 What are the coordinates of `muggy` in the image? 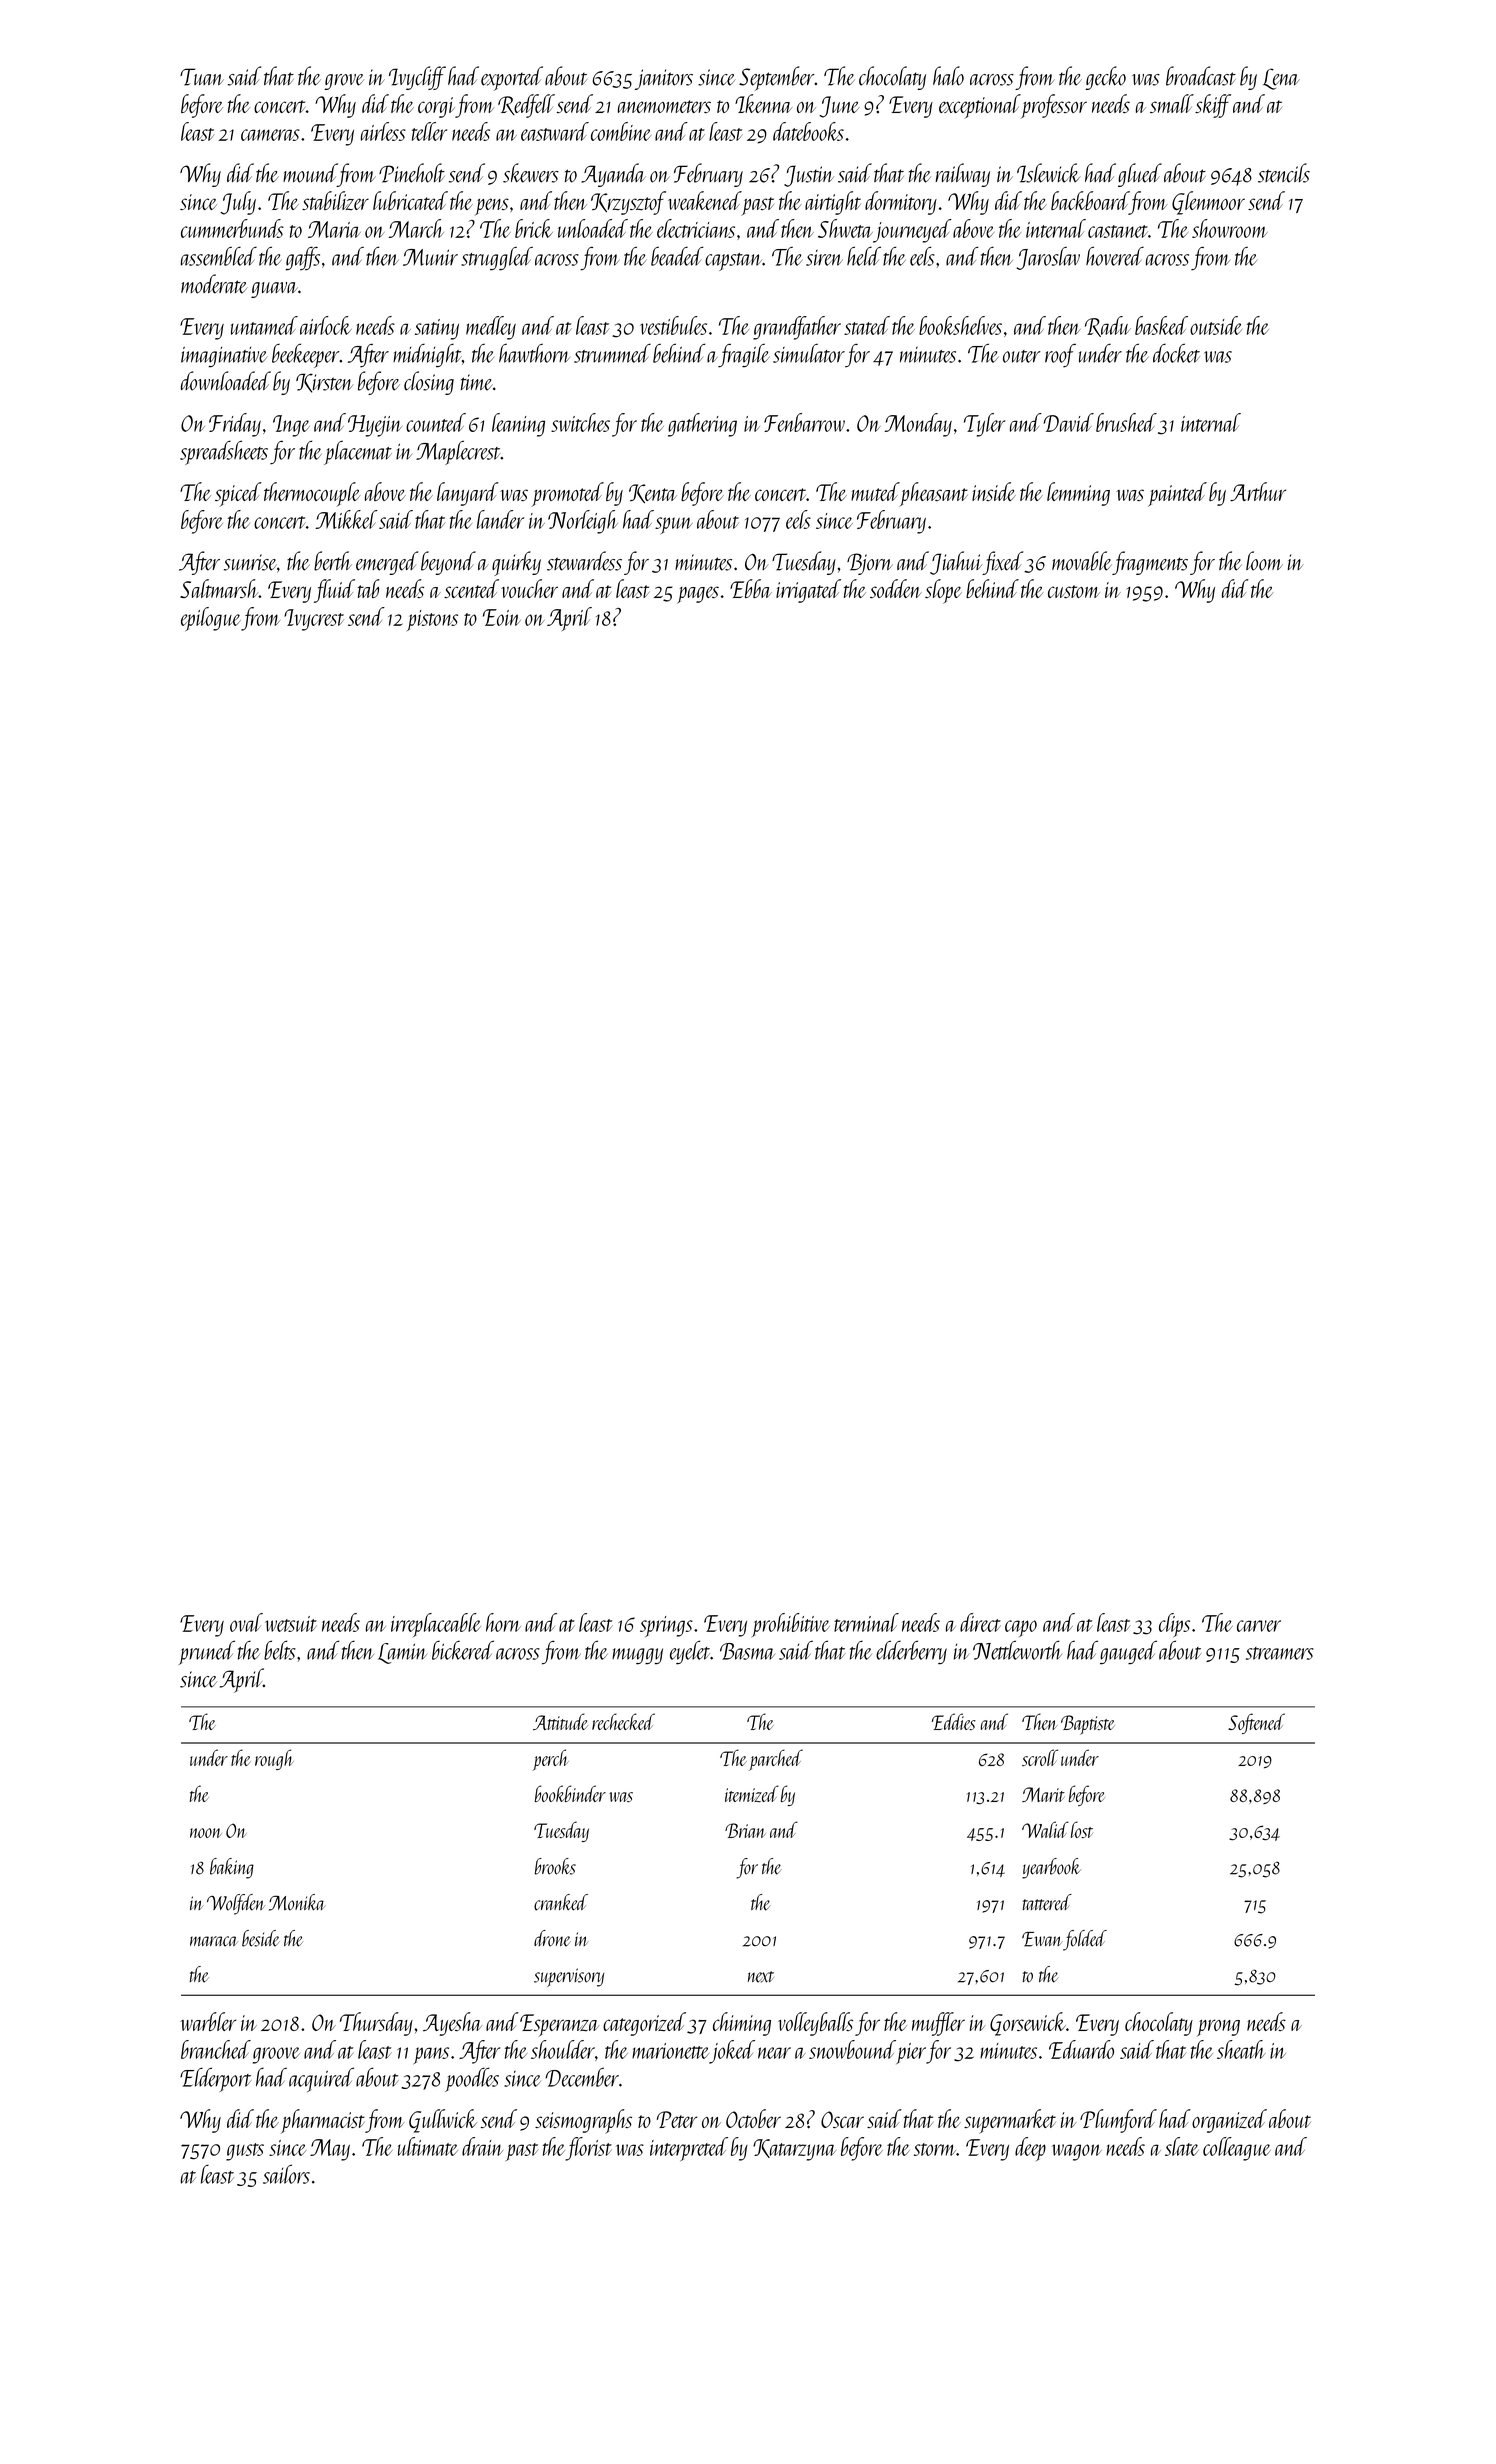 It's located at (637, 1656).
